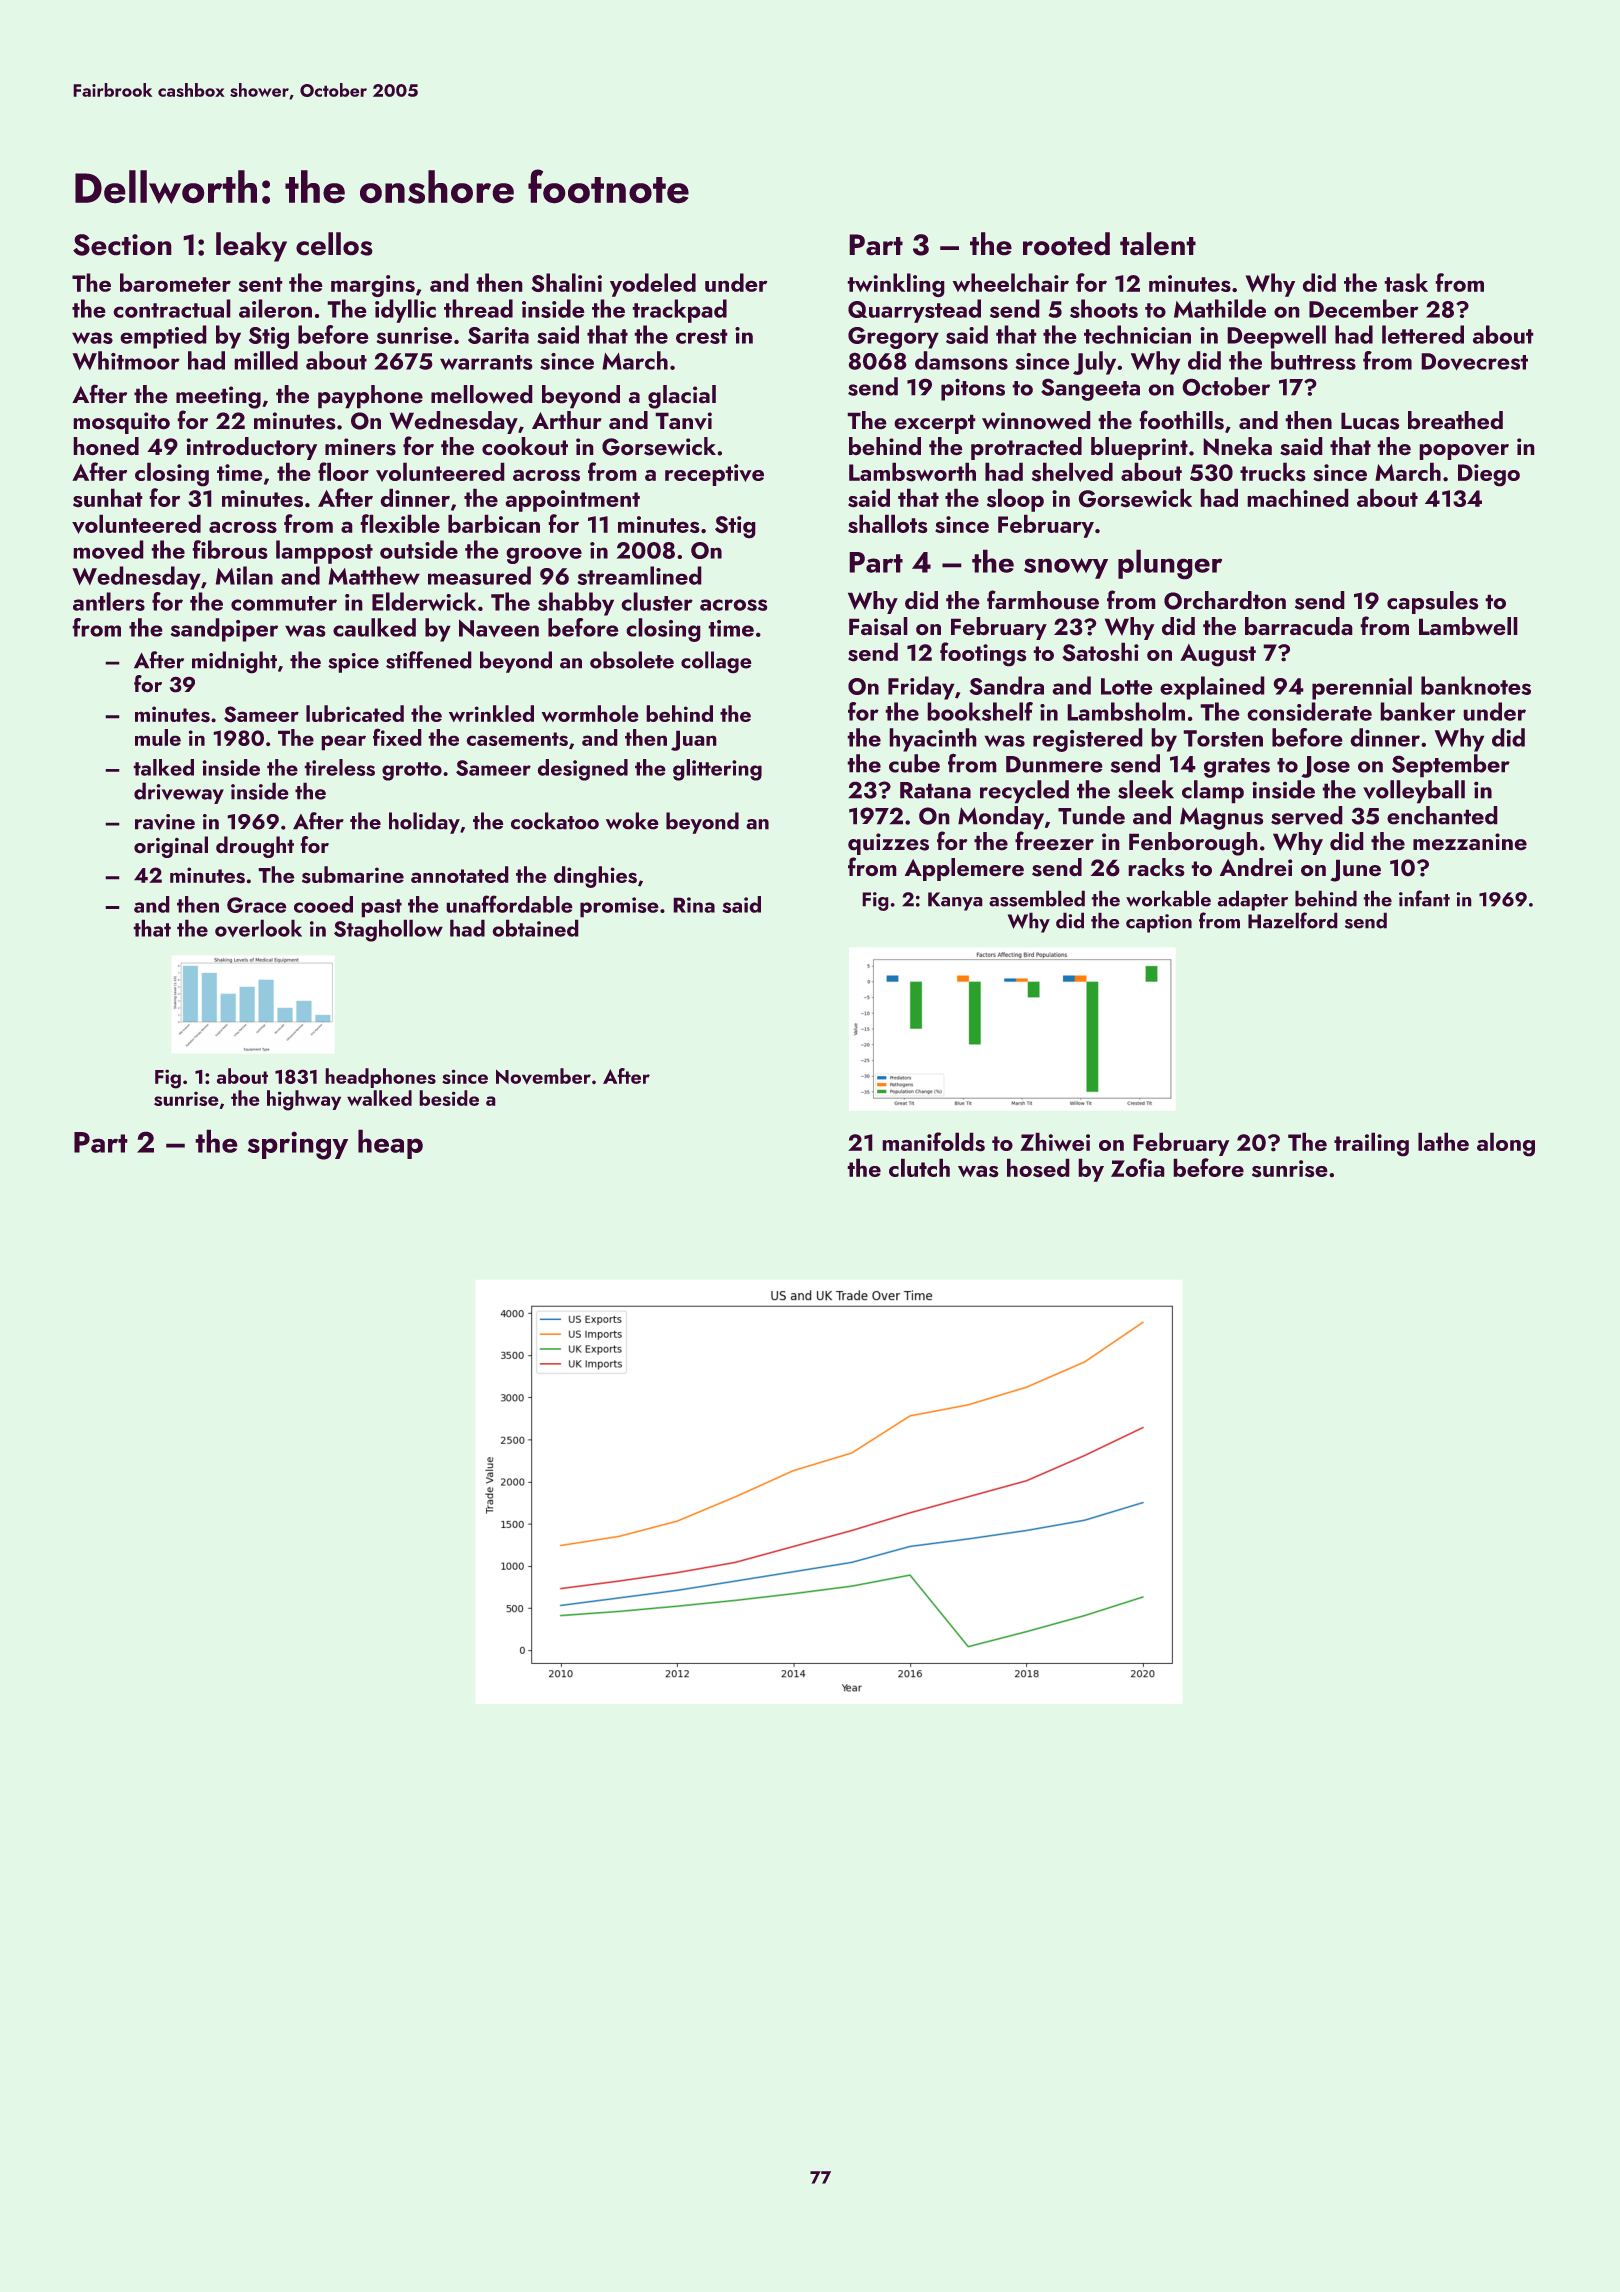  Describe the element at coordinates (1158, 244) in the document. I see `talent` at that location.
